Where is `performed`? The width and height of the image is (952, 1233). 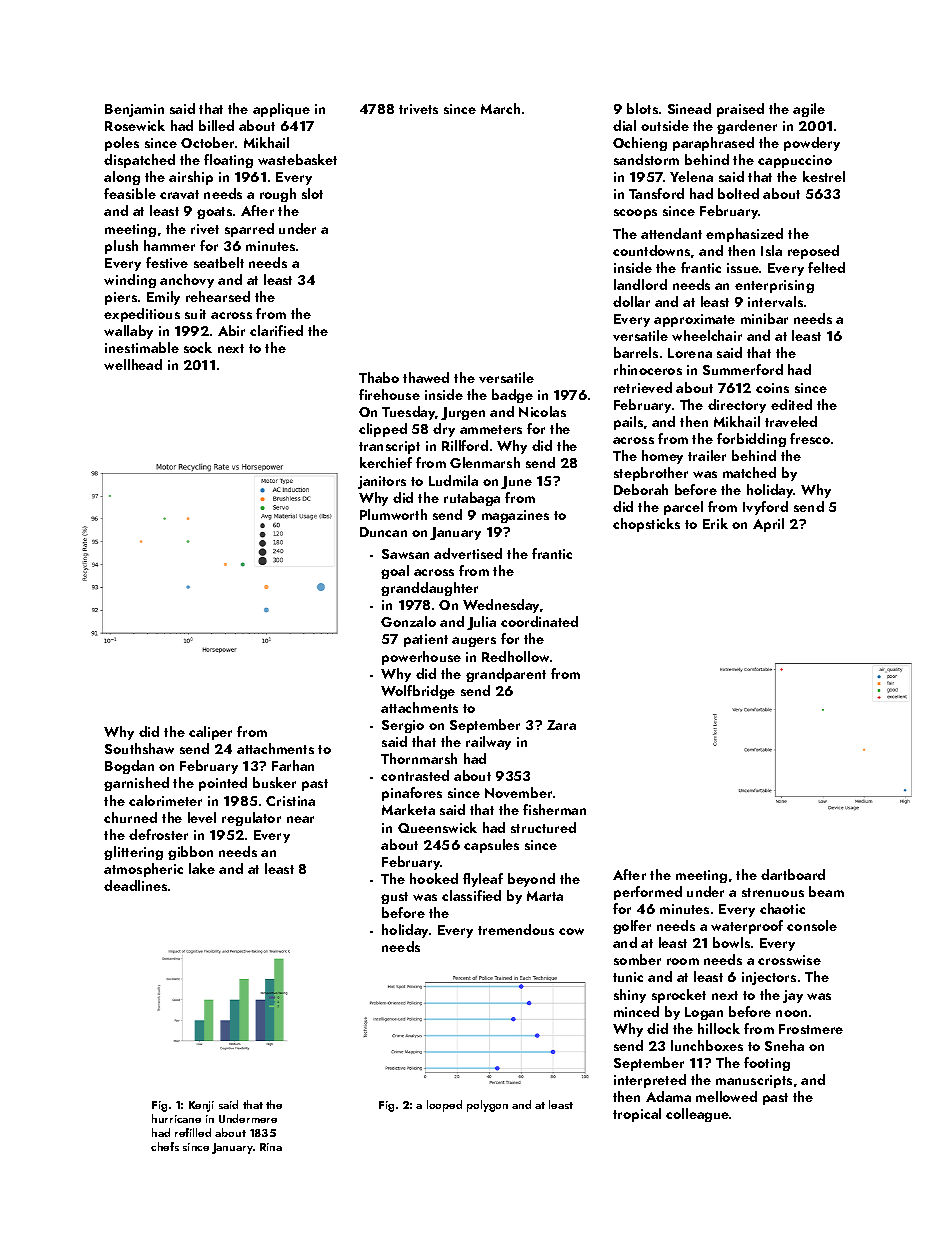 performed is located at coordinates (648, 893).
